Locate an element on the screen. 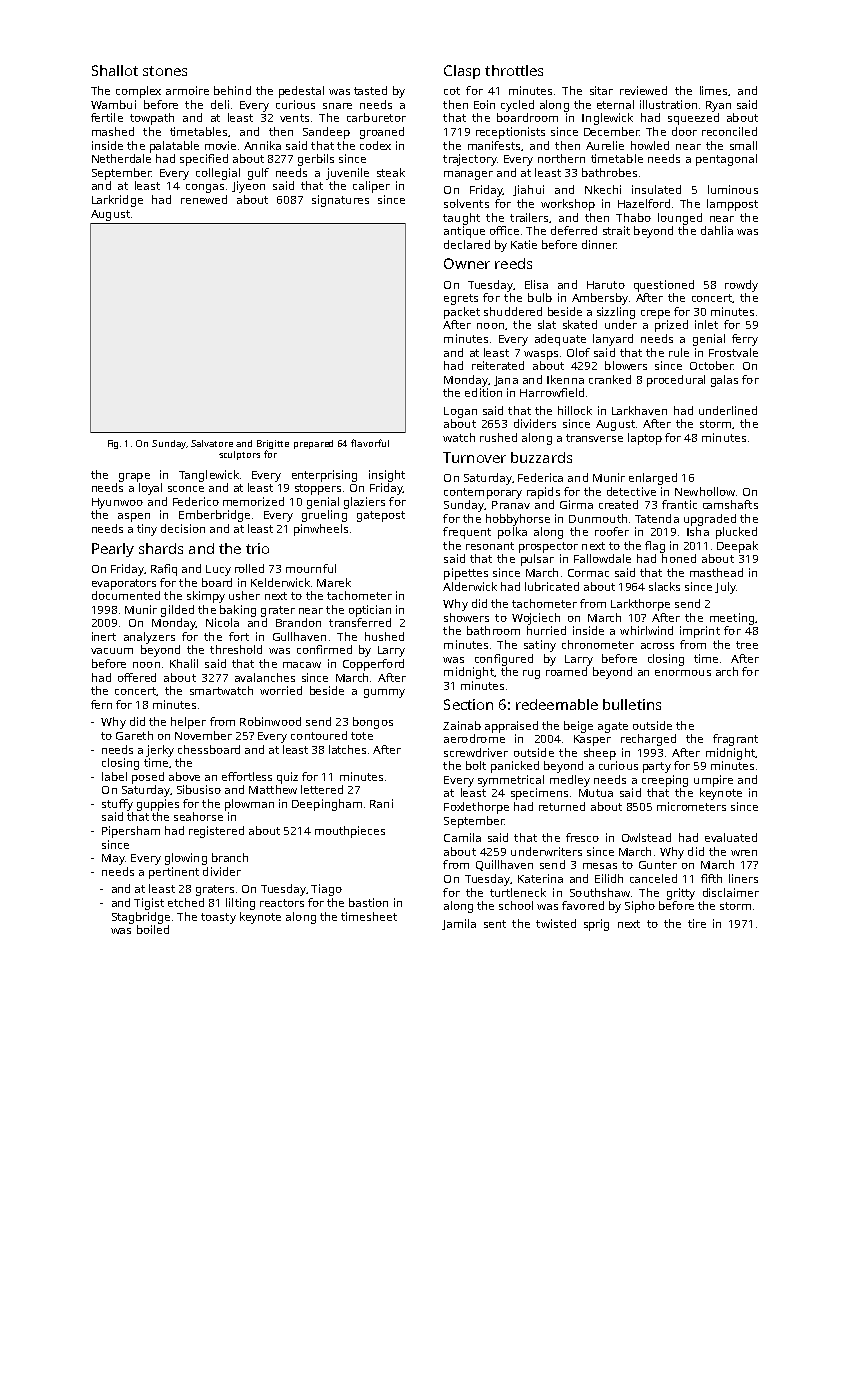 The width and height of the screenshot is (849, 1400). tasted is located at coordinates (370, 90).
